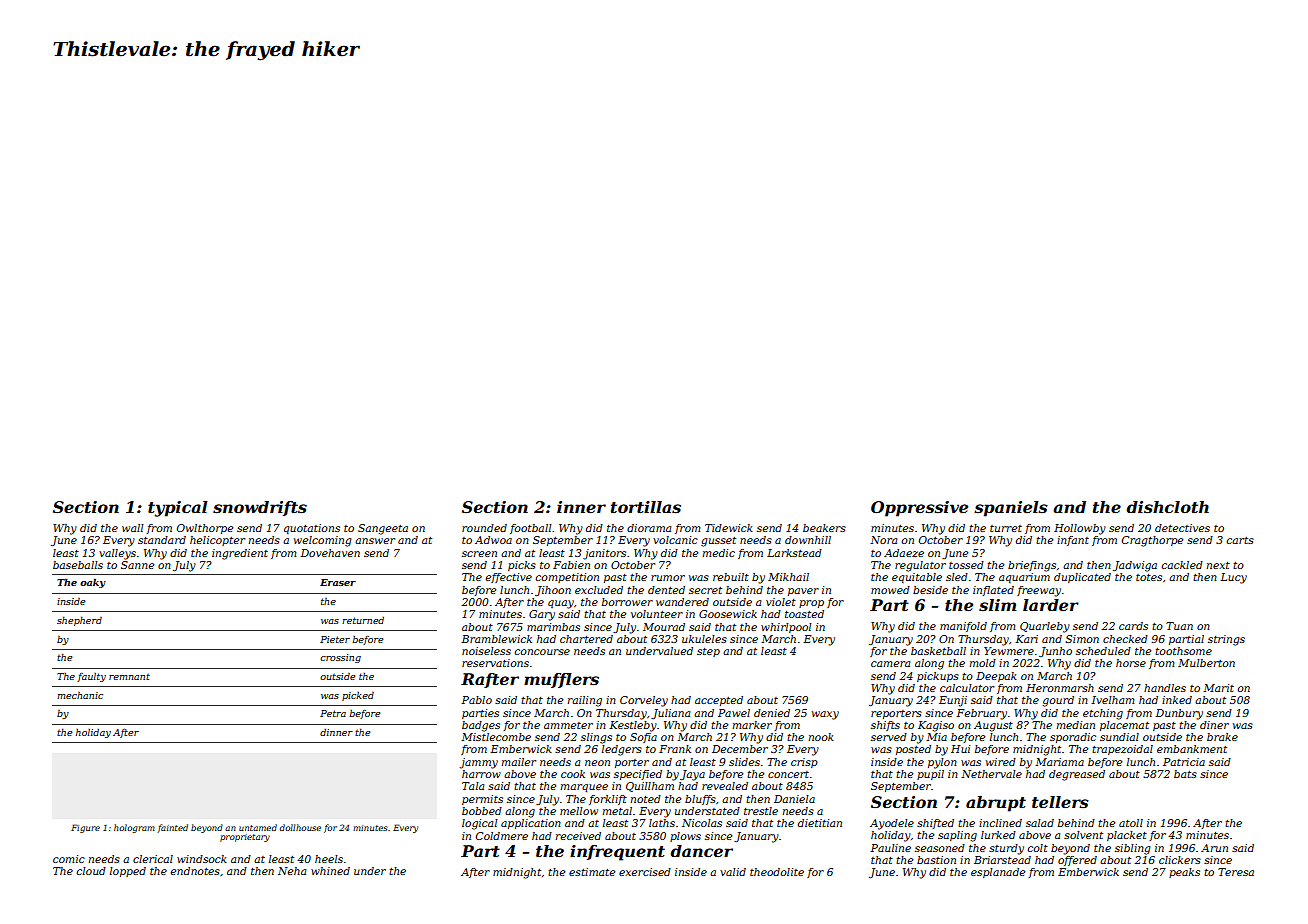  Describe the element at coordinates (473, 786) in the page. I see `Tala` at that location.
